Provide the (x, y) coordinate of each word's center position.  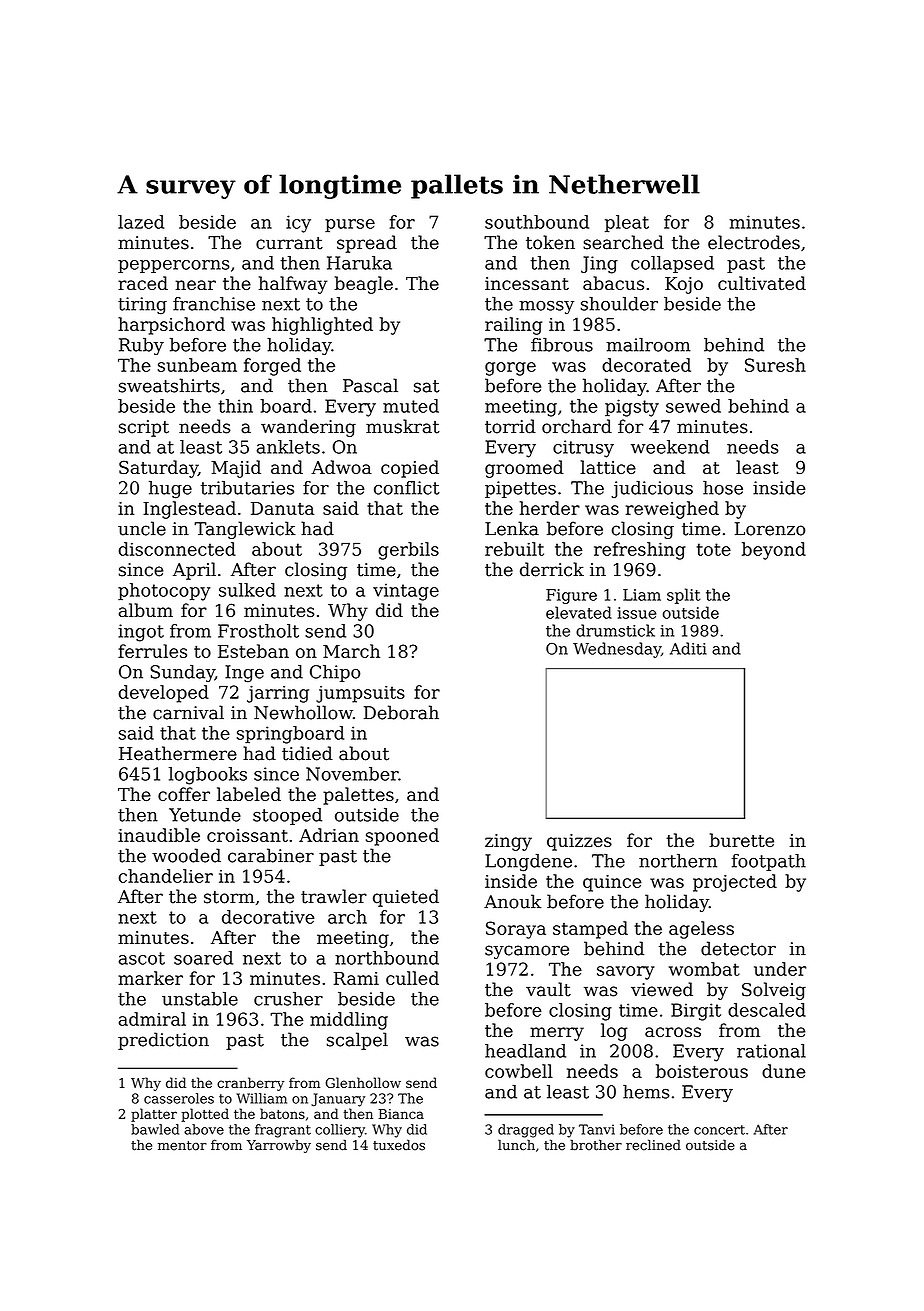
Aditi (688, 648)
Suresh (775, 365)
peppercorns (173, 266)
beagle (363, 285)
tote (714, 549)
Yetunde (205, 815)
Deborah (401, 712)
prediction (163, 1041)
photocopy (164, 592)
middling (349, 1021)
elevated (579, 612)
